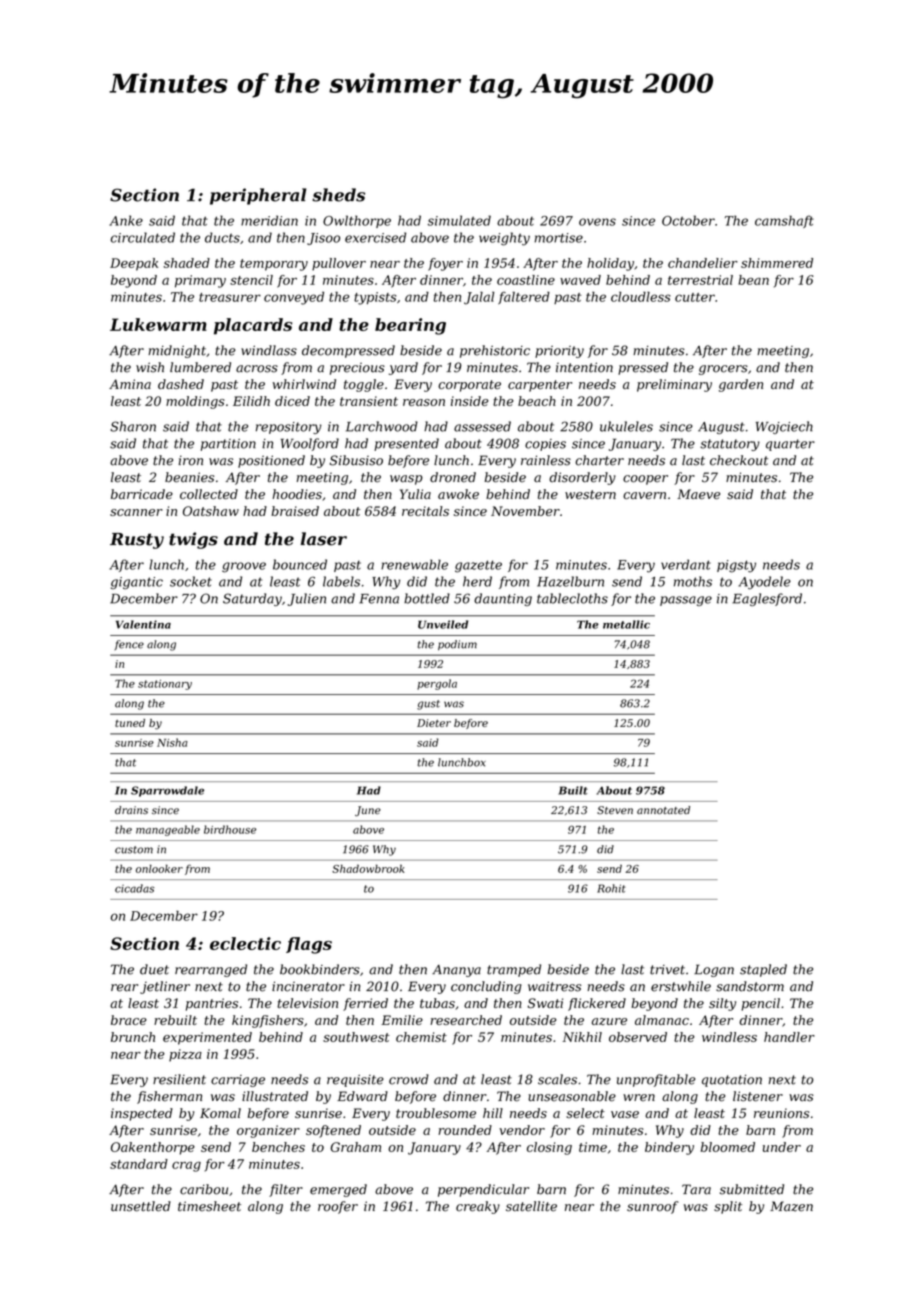 This page has height=1308, width=924. What do you see at coordinates (129, 645) in the page?
I see `fence` at bounding box center [129, 645].
